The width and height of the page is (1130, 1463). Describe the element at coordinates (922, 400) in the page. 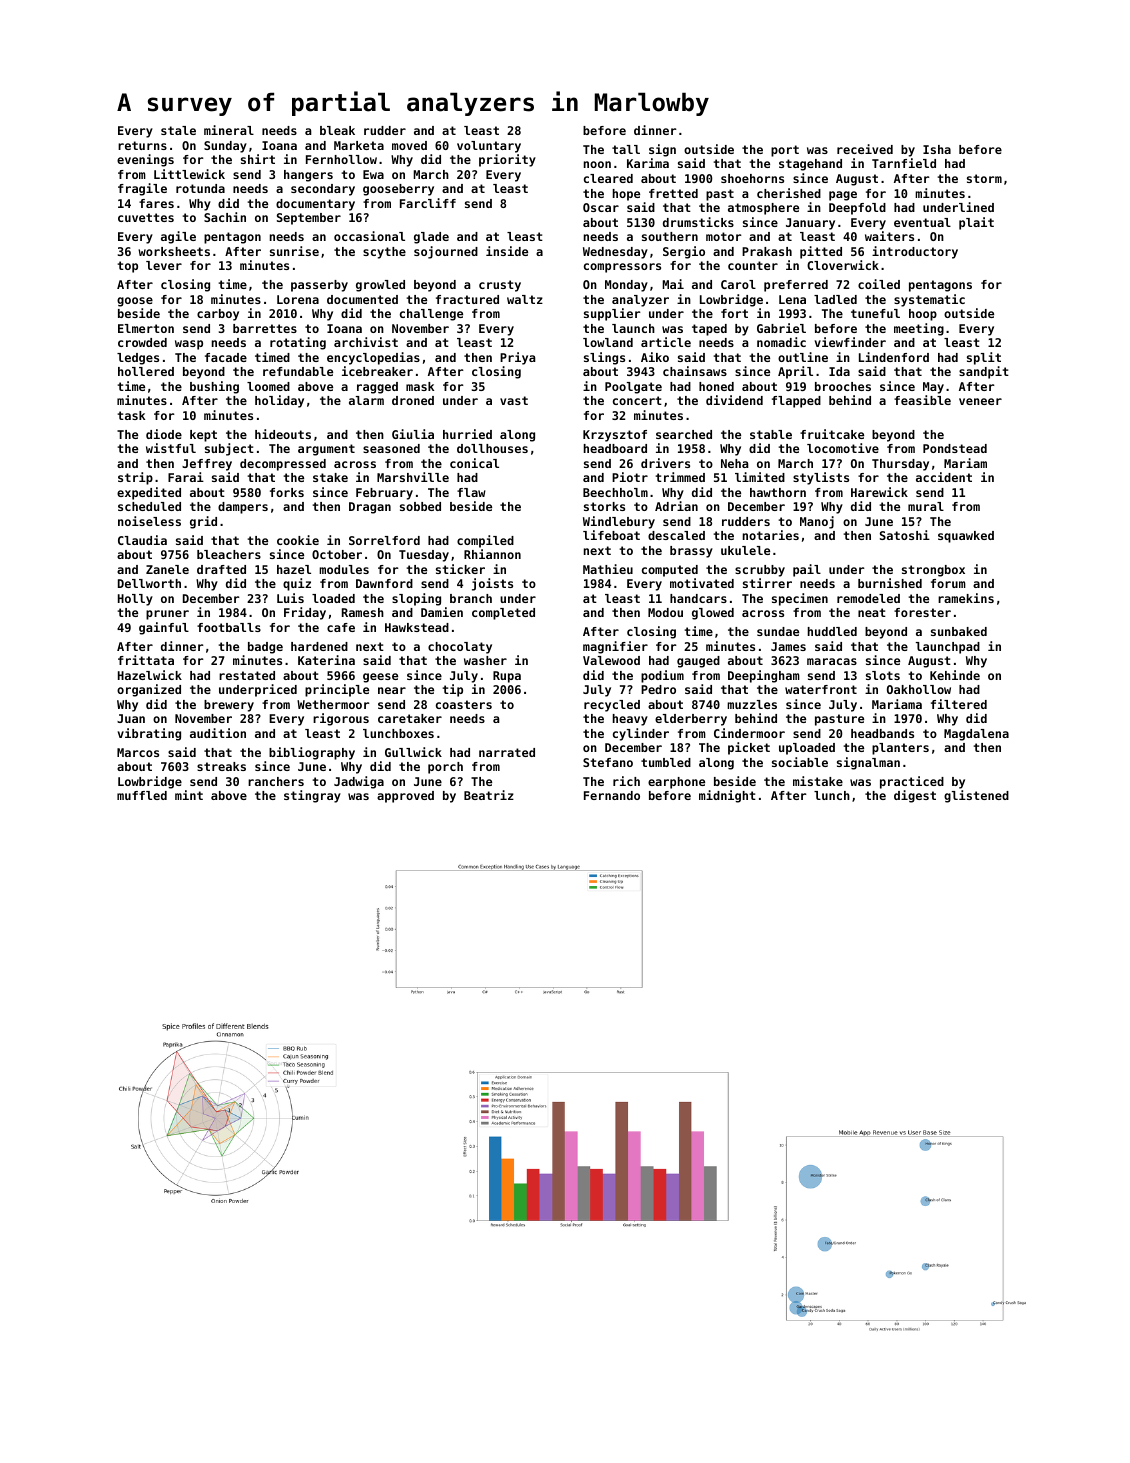

I see `feasible` at that location.
